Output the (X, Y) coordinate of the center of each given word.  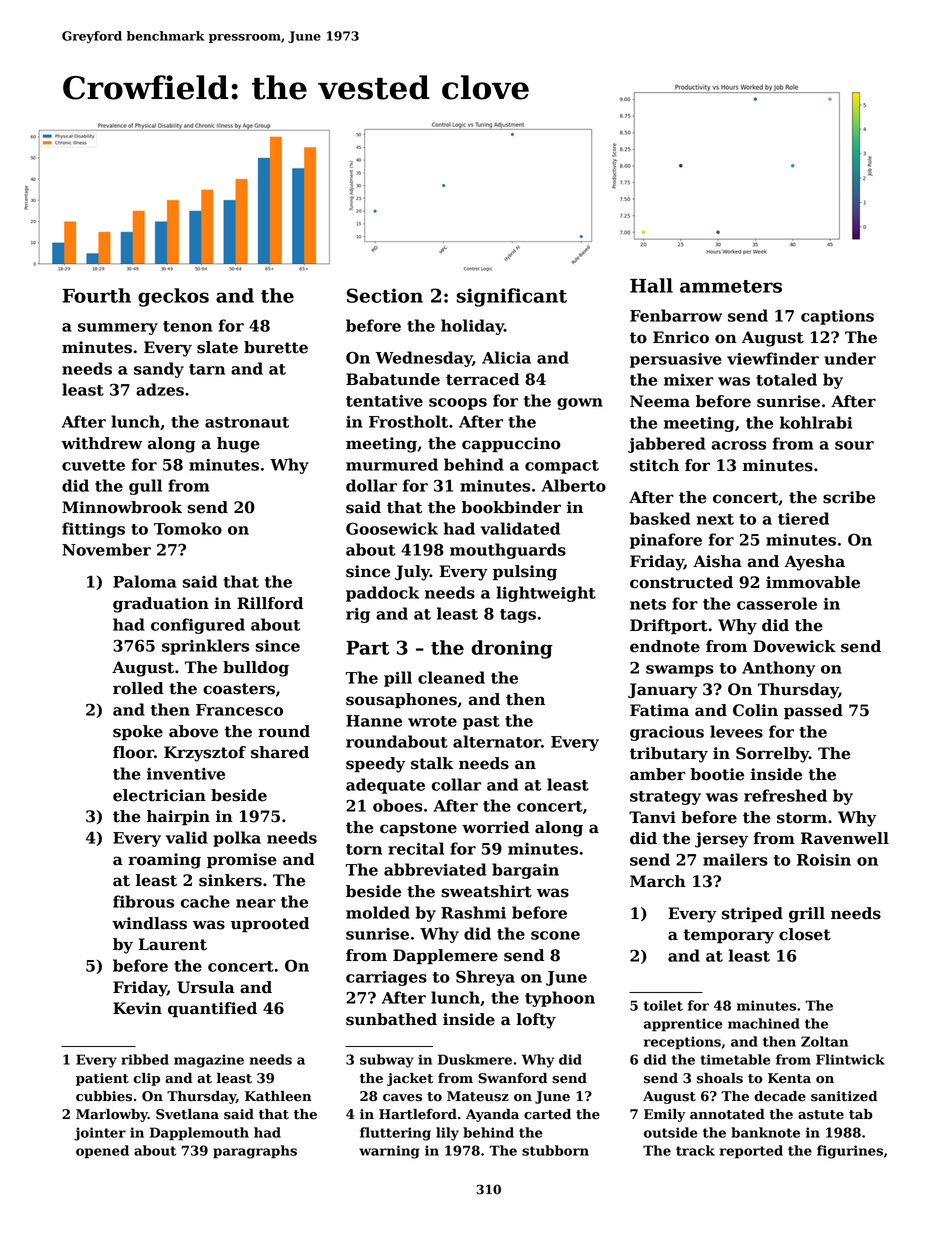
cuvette (93, 465)
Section (385, 295)
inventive (186, 774)
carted (547, 1114)
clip (146, 1079)
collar (457, 784)
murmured (392, 464)
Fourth (96, 295)
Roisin (824, 860)
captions (837, 317)
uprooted (270, 925)
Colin (755, 710)
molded (378, 912)
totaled (786, 379)
